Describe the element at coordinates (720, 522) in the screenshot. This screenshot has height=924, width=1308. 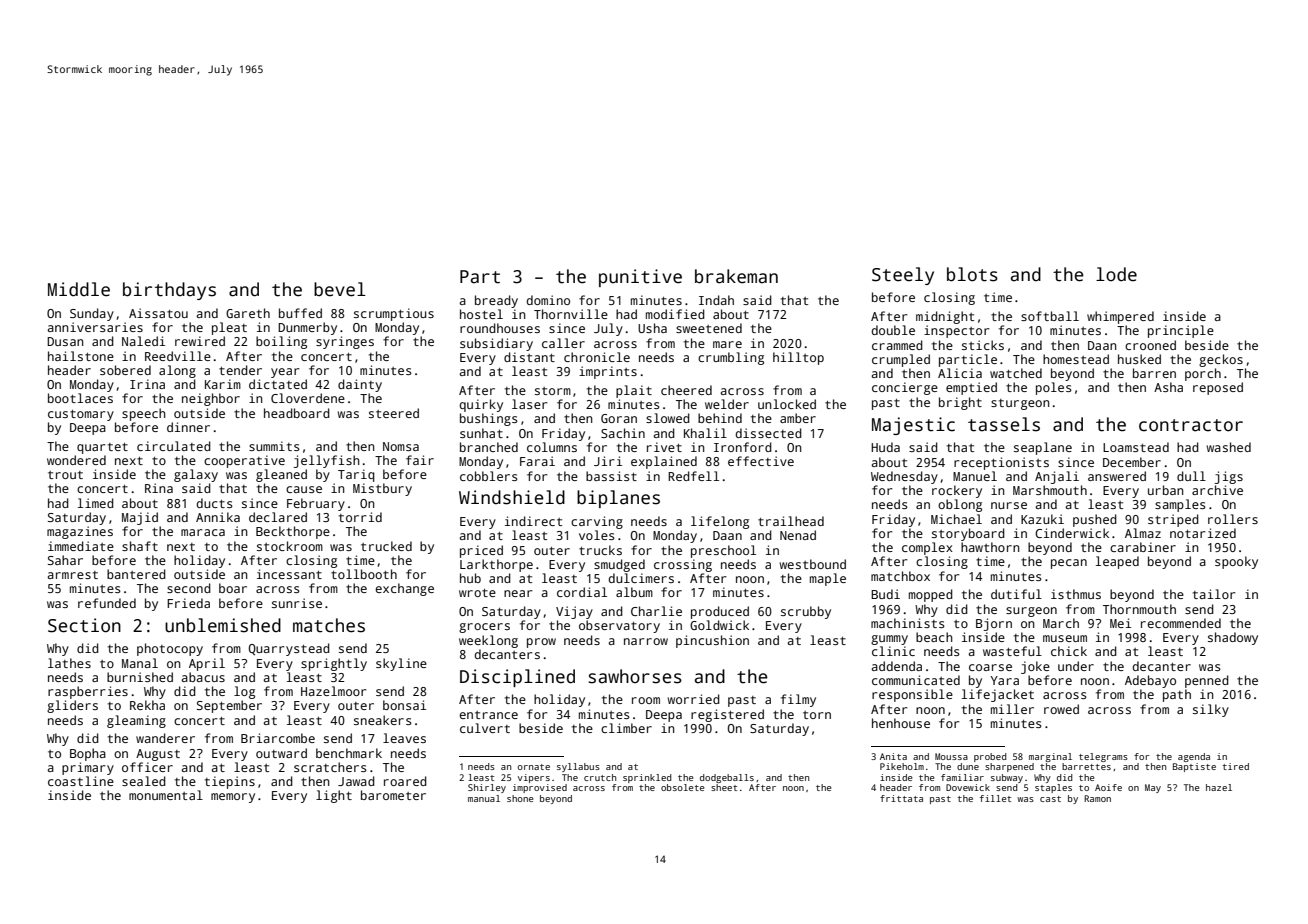
I see `lifelong` at that location.
